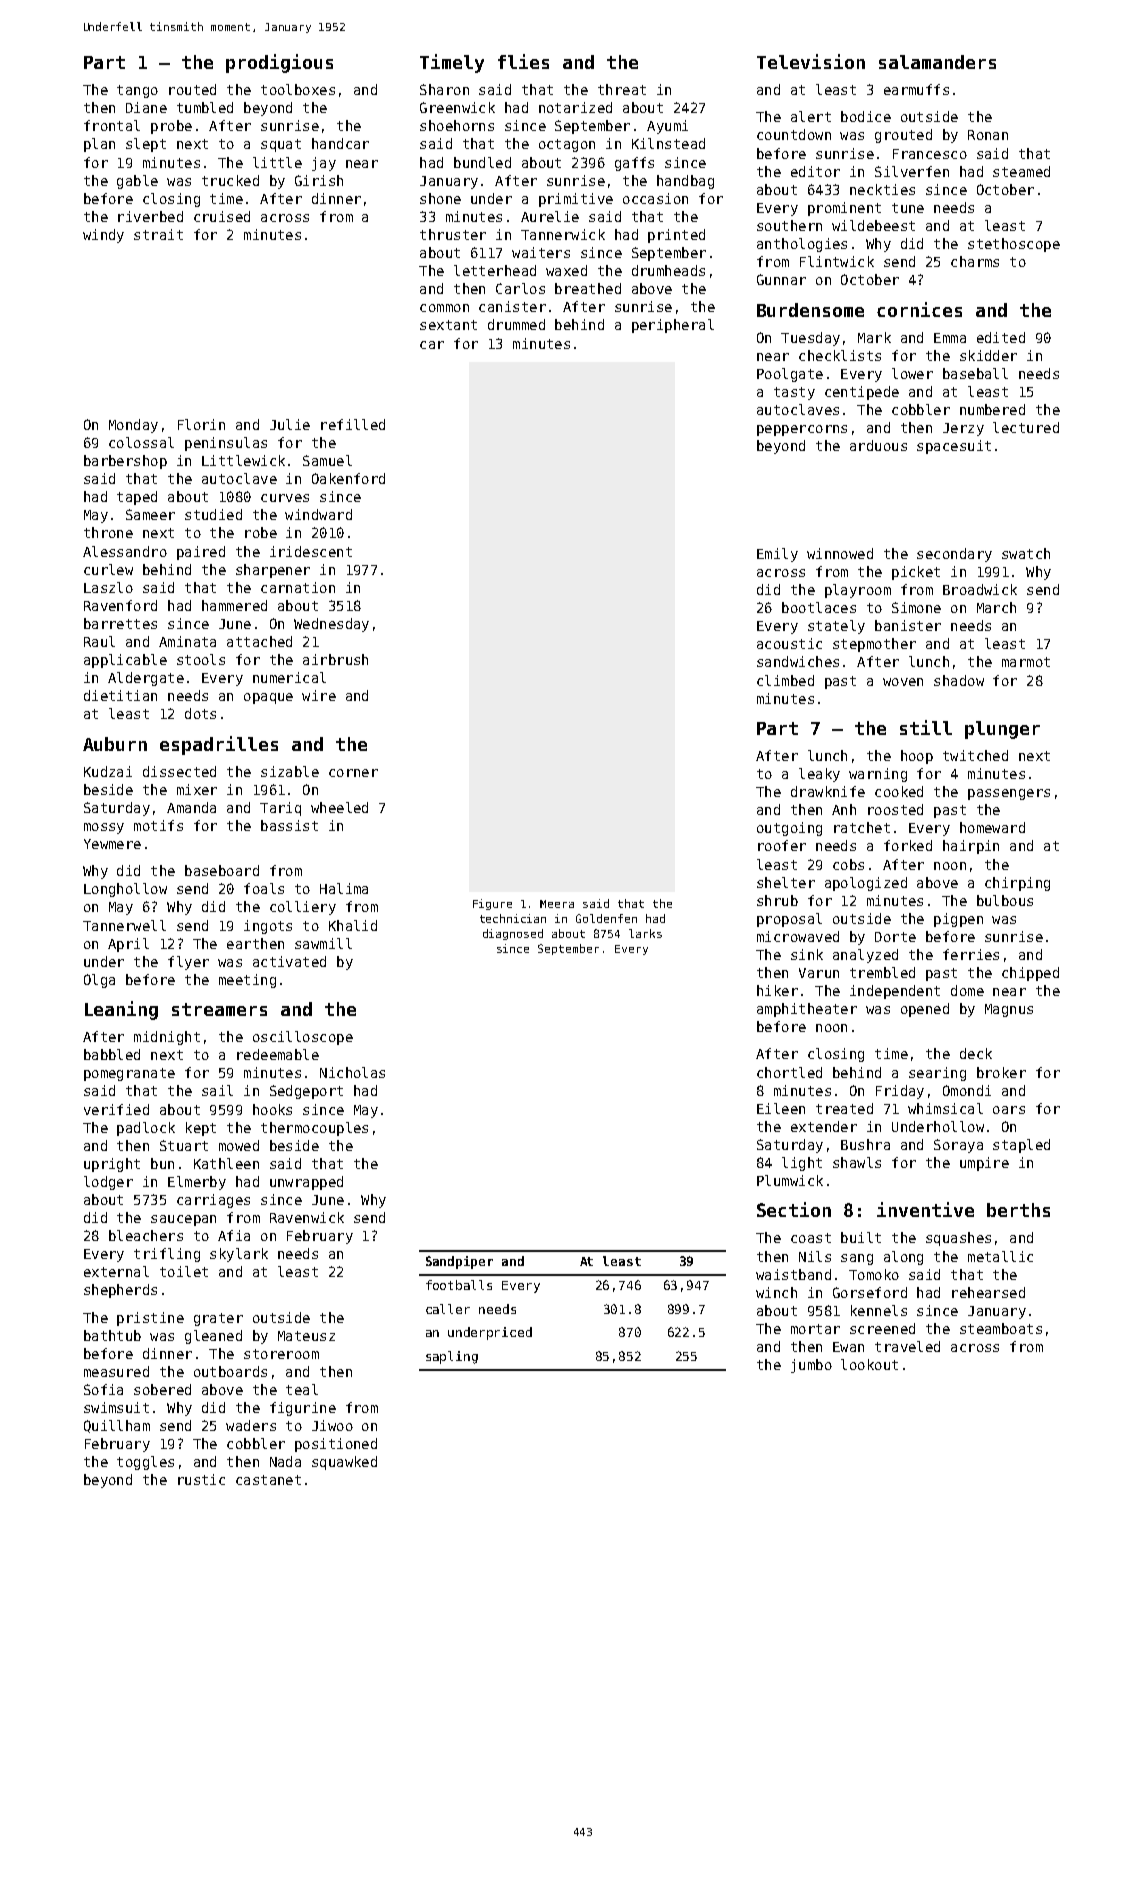 The width and height of the document is (1145, 1885). What do you see at coordinates (776, 1292) in the document?
I see `winch` at bounding box center [776, 1292].
